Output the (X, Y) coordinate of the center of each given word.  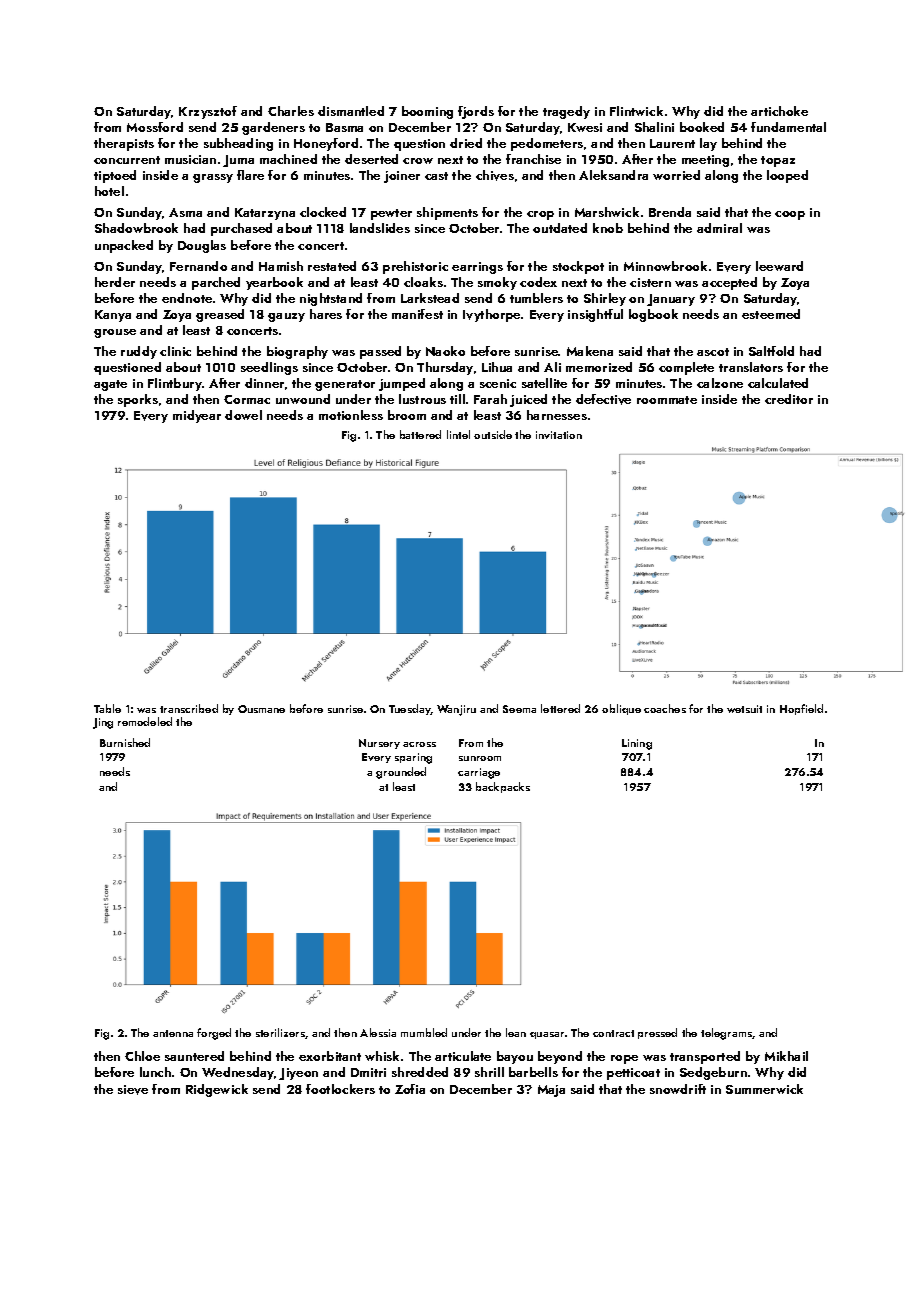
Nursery (379, 744)
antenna (173, 1033)
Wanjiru (456, 710)
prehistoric (415, 267)
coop (790, 215)
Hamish (281, 266)
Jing (103, 723)
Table (107, 708)
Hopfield (801, 709)
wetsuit (744, 709)
